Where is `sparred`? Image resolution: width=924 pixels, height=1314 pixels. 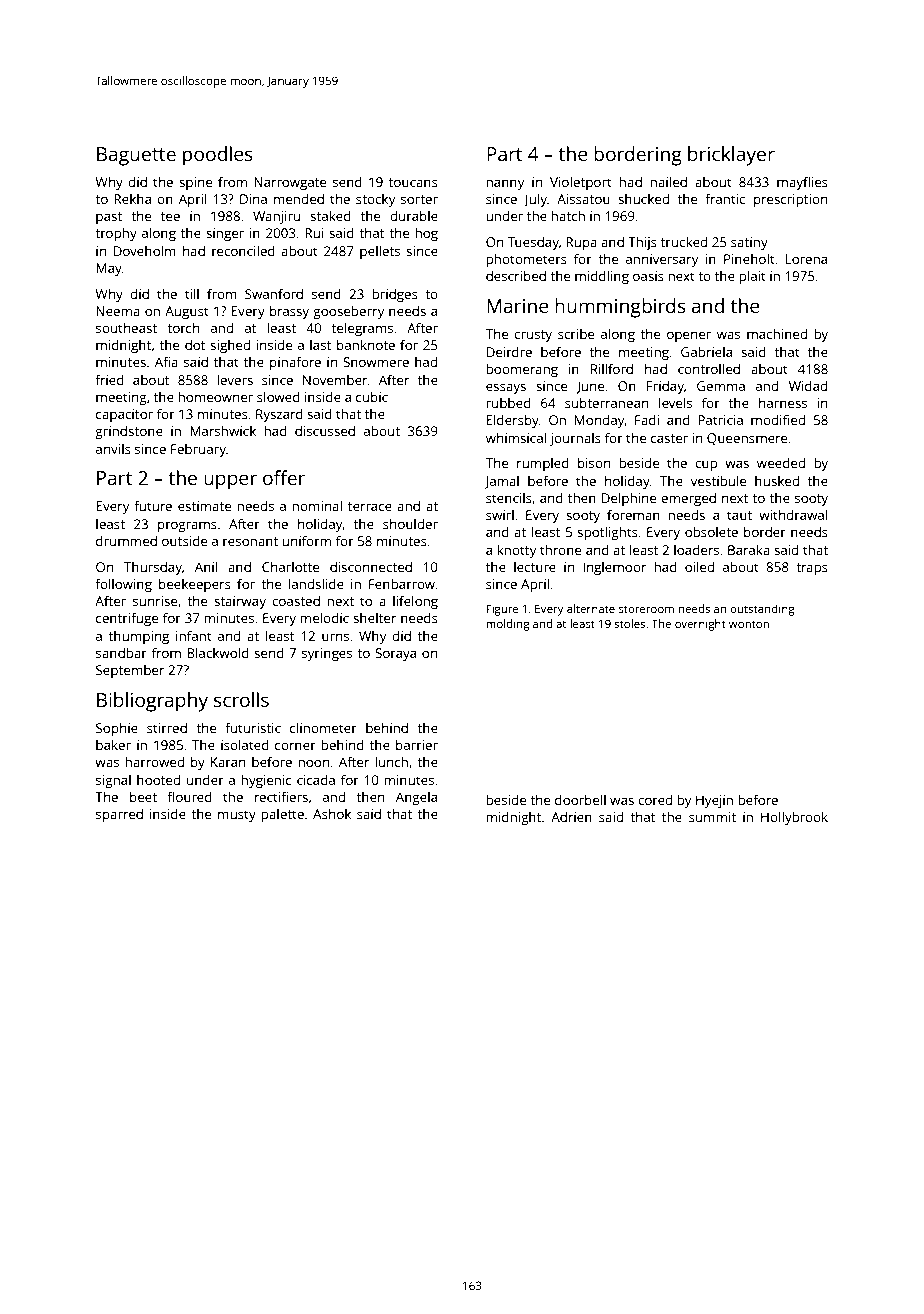
sparred is located at coordinates (119, 815).
